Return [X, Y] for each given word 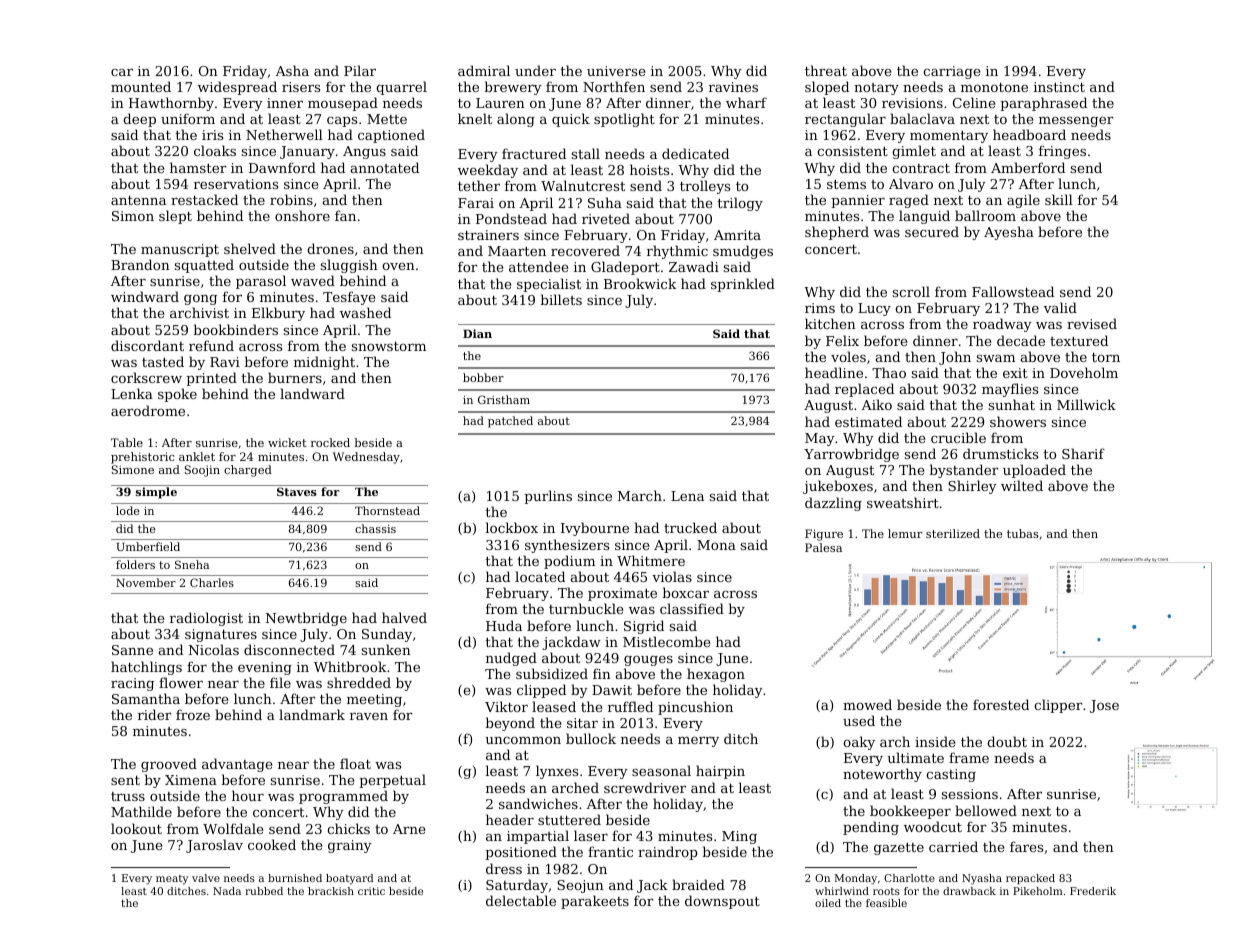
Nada [227, 891]
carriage [951, 72]
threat [826, 70]
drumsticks [1000, 453]
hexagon [716, 675]
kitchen [830, 323]
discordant [147, 345]
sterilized [953, 533]
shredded [359, 682]
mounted [141, 86]
